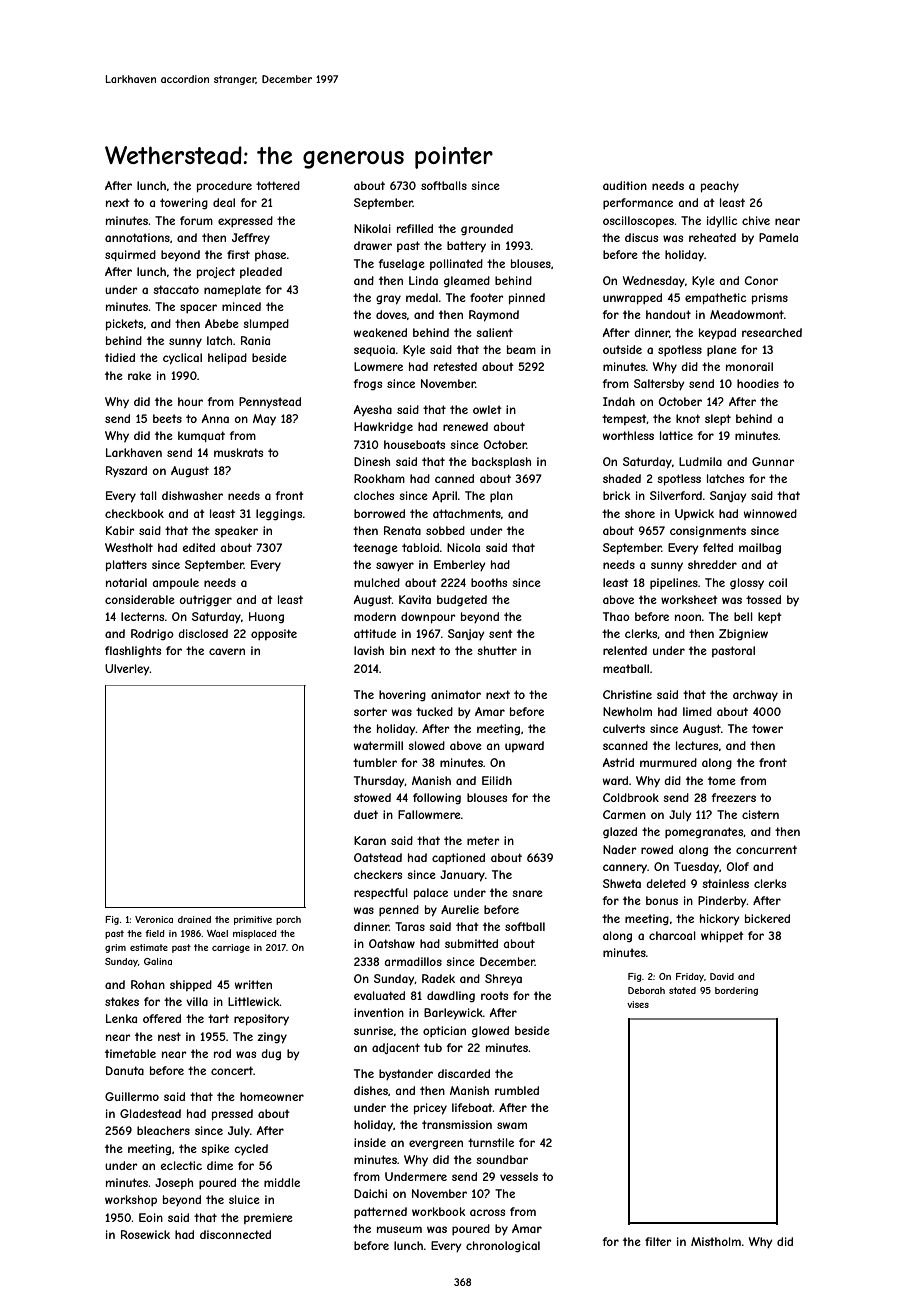 The height and width of the screenshot is (1316, 908). Describe the element at coordinates (422, 297) in the screenshot. I see `medal` at that location.
